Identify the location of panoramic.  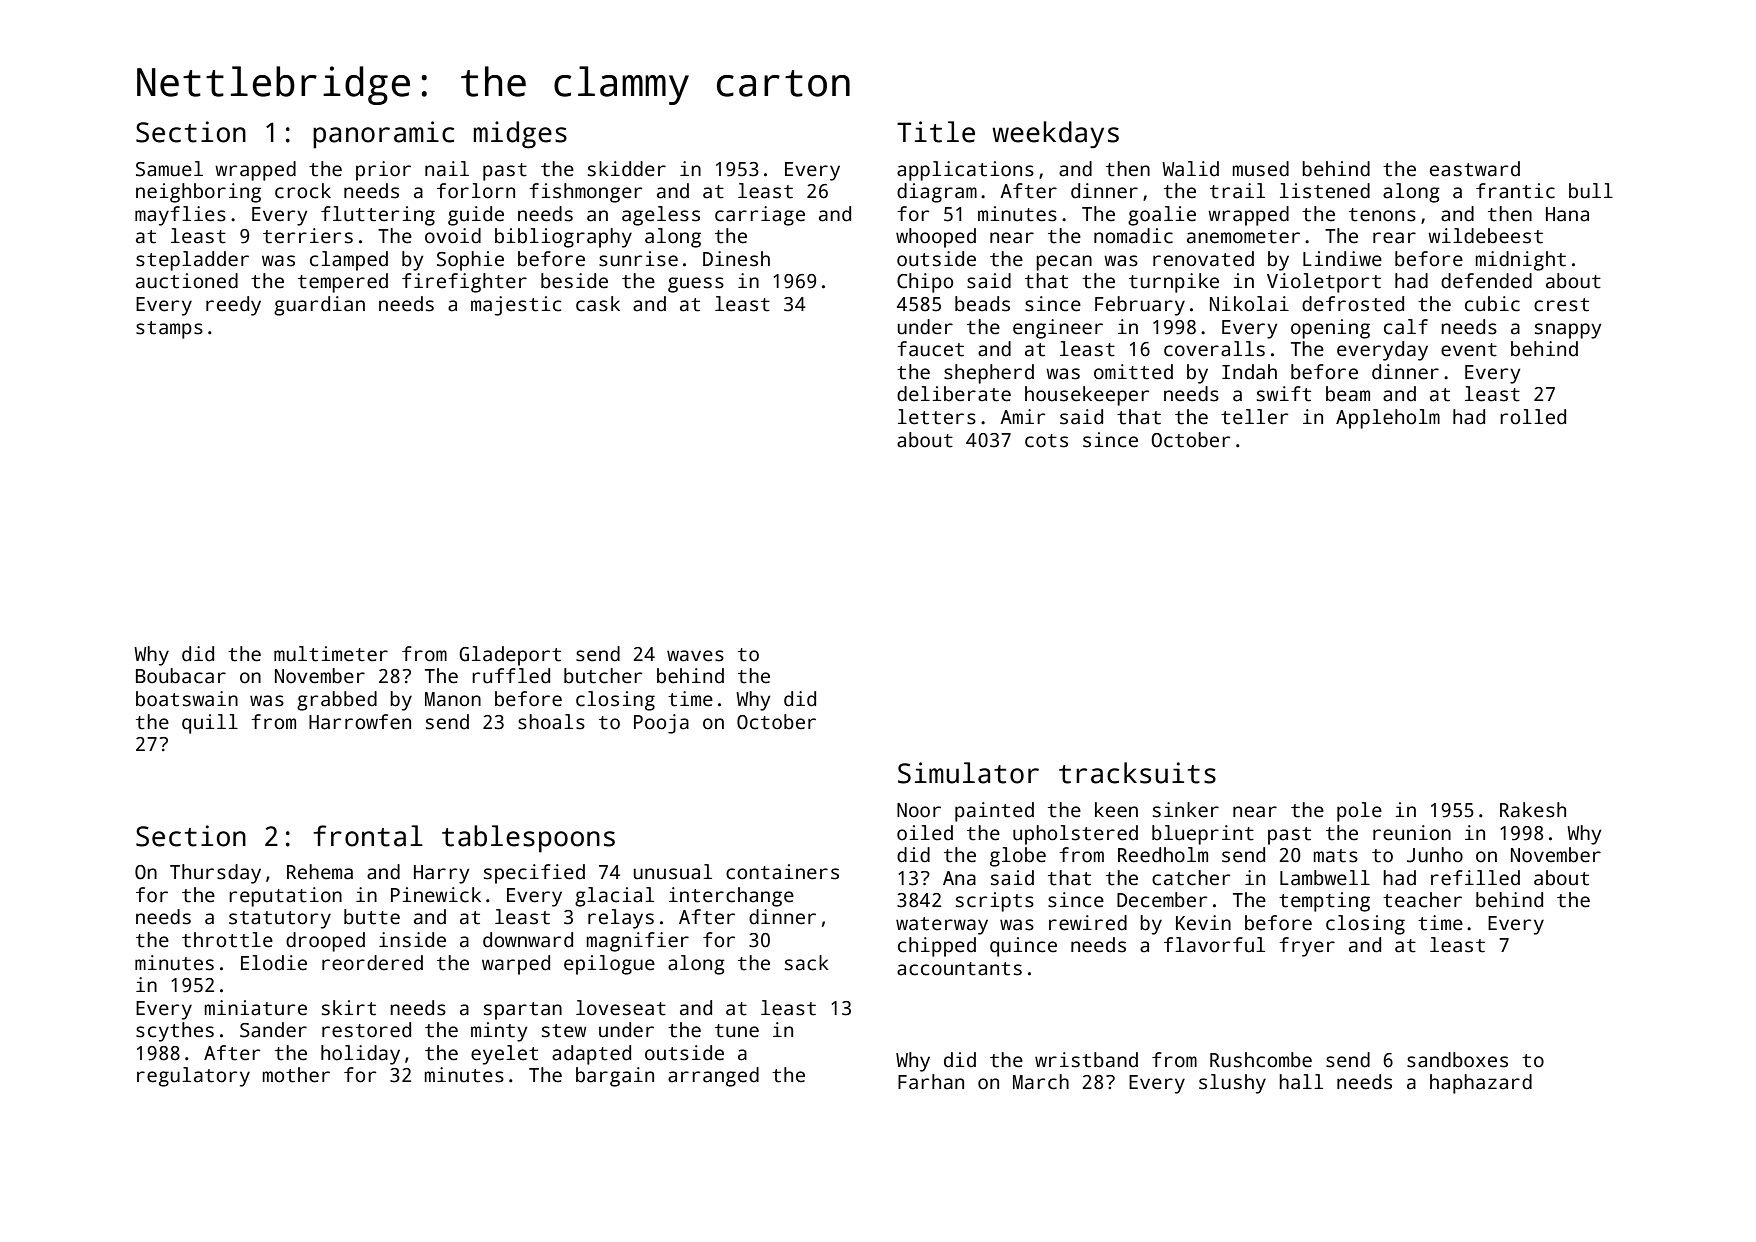
(383, 135).
